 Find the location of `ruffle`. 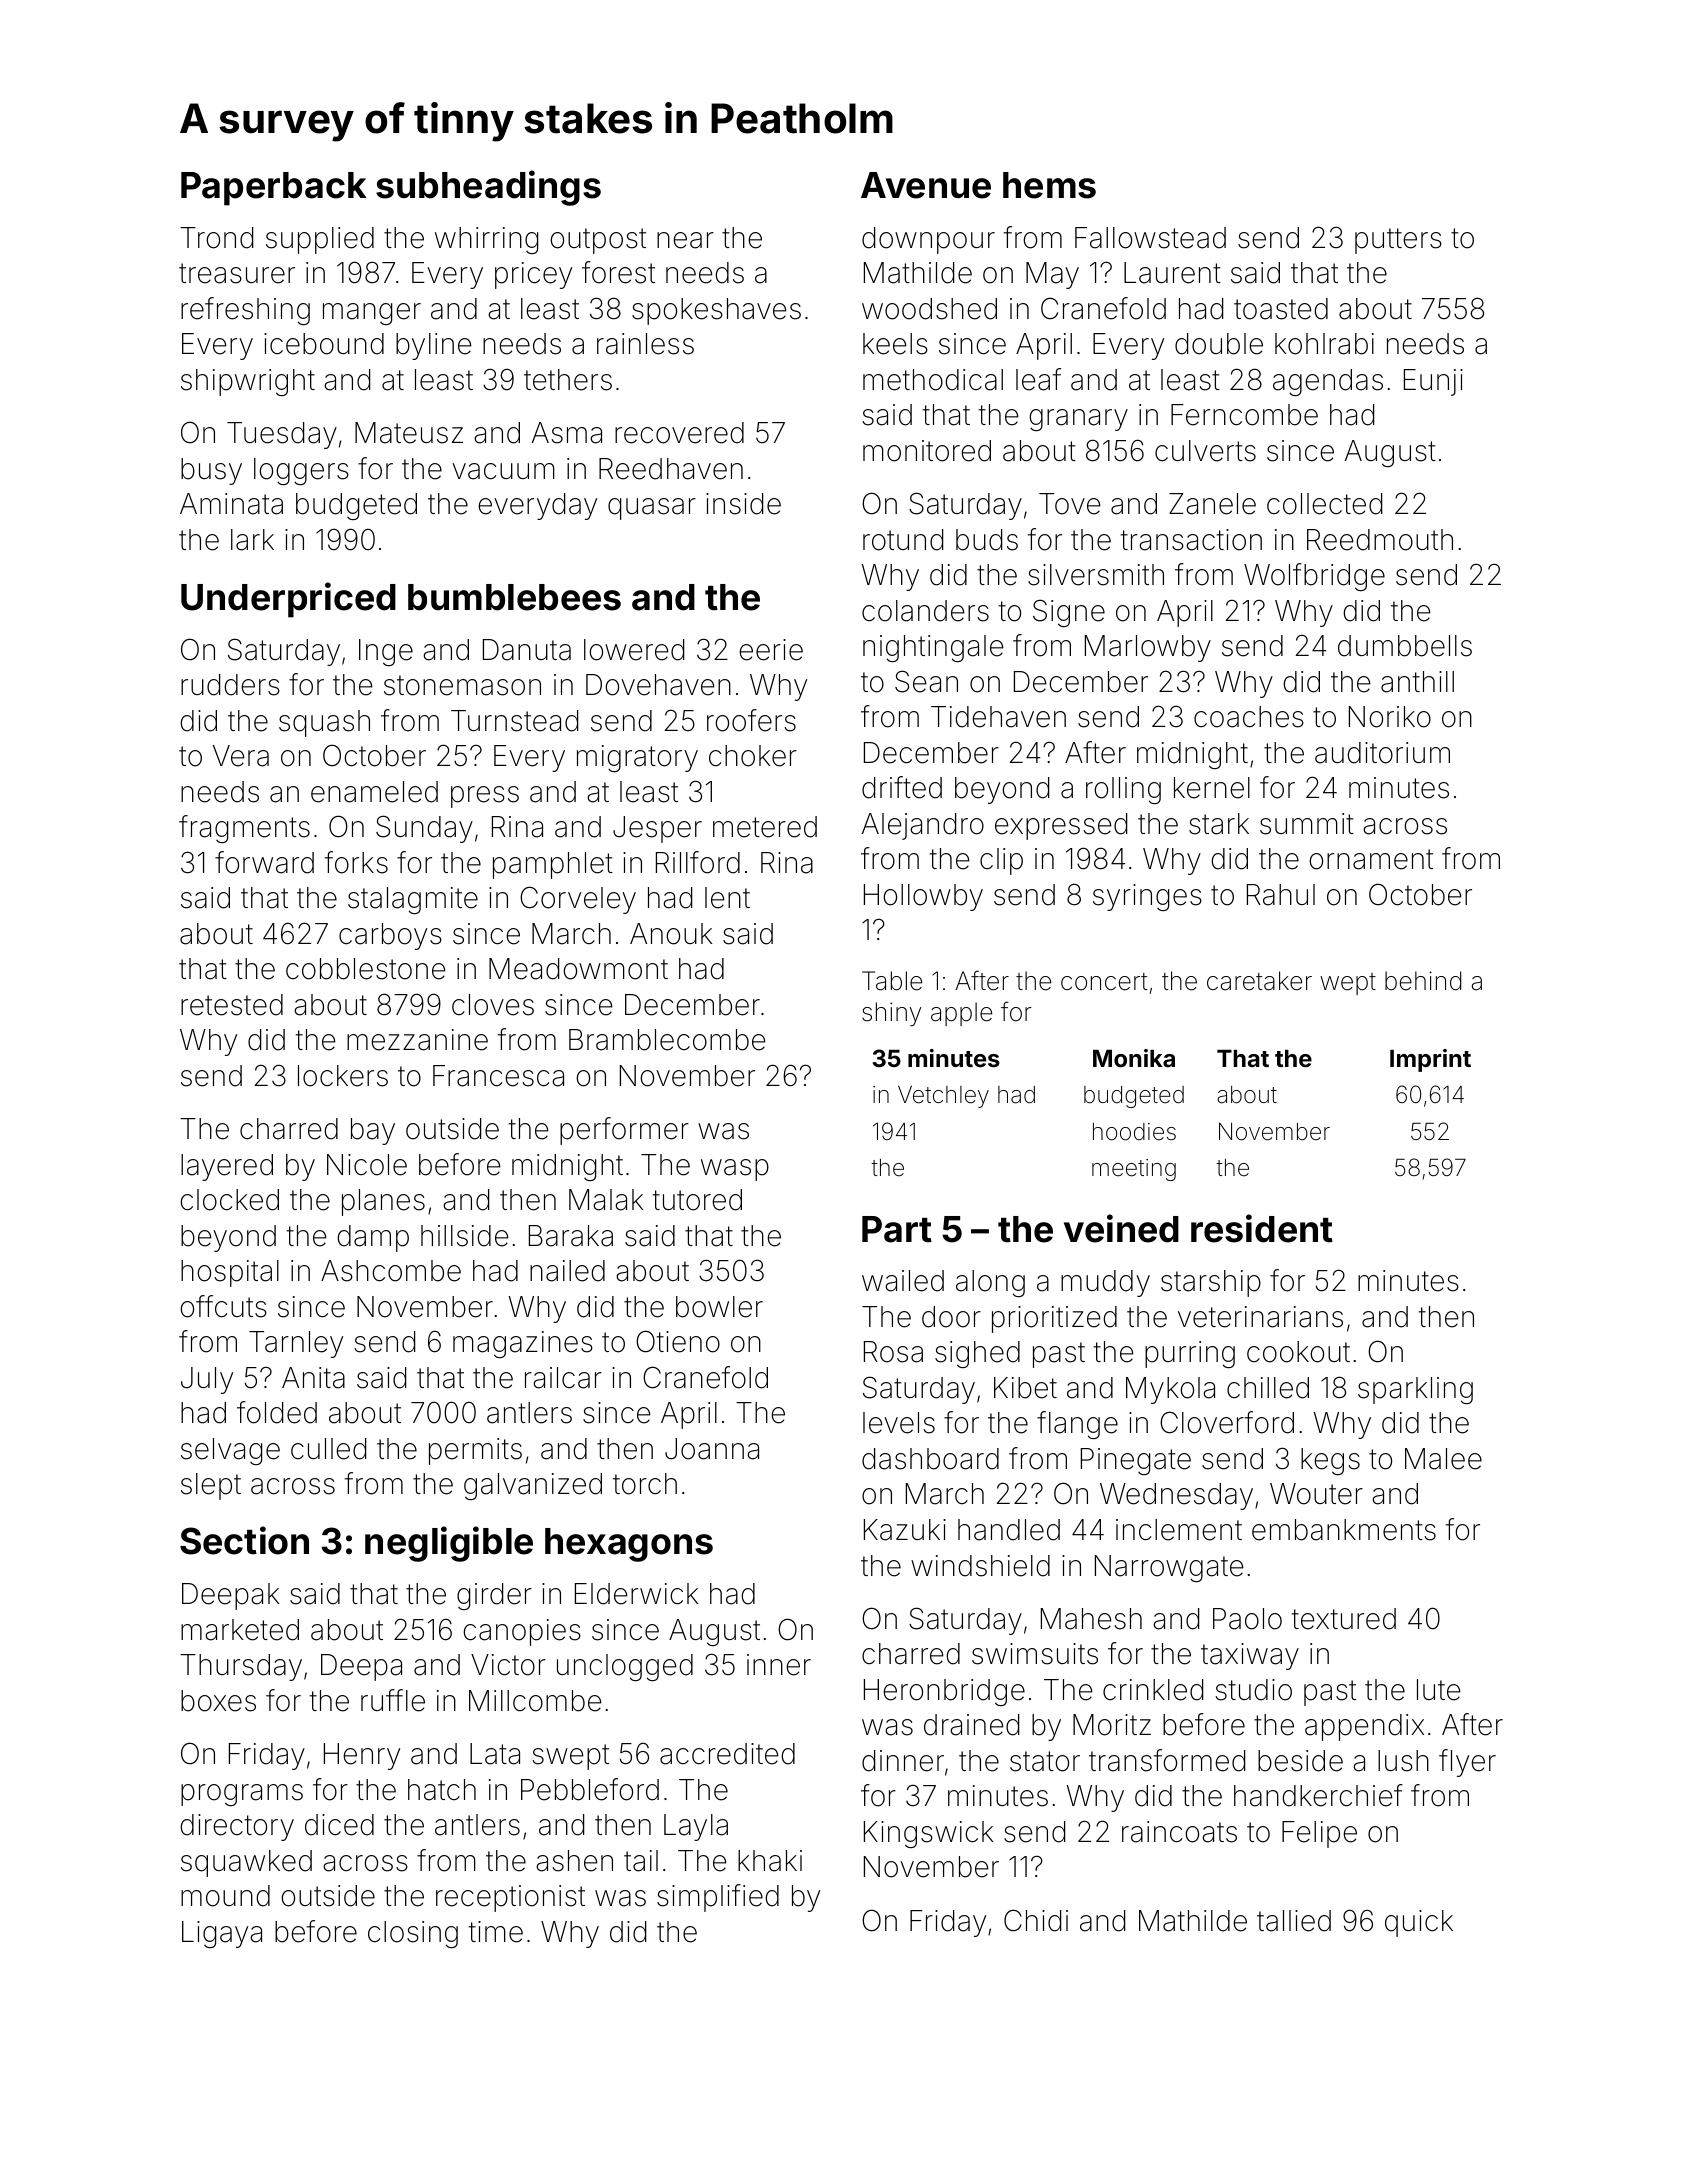

ruffle is located at coordinates (393, 1700).
